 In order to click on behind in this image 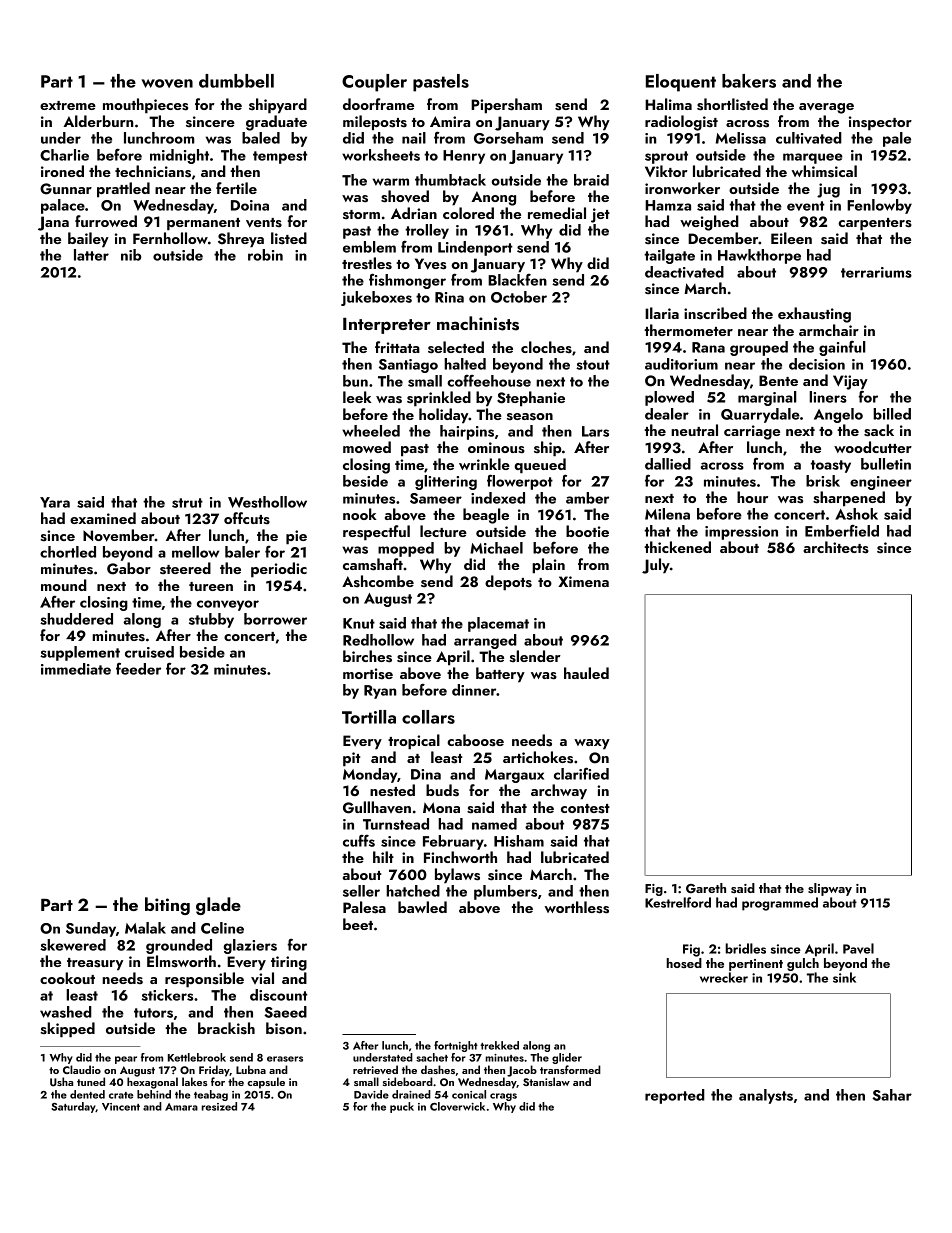, I will do `click(154, 1094)`.
